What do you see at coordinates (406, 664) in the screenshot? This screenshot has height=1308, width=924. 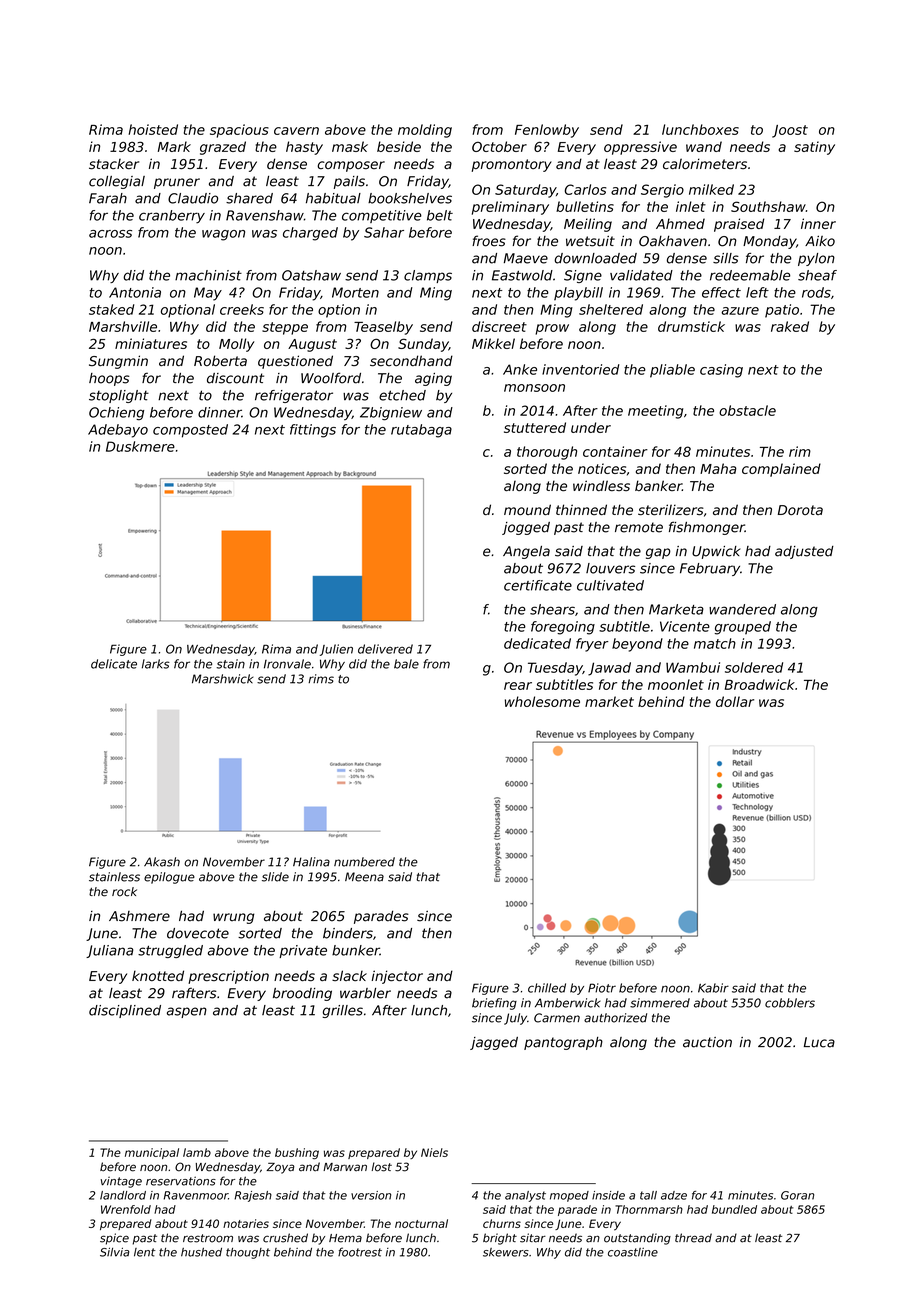 I see `bale` at bounding box center [406, 664].
